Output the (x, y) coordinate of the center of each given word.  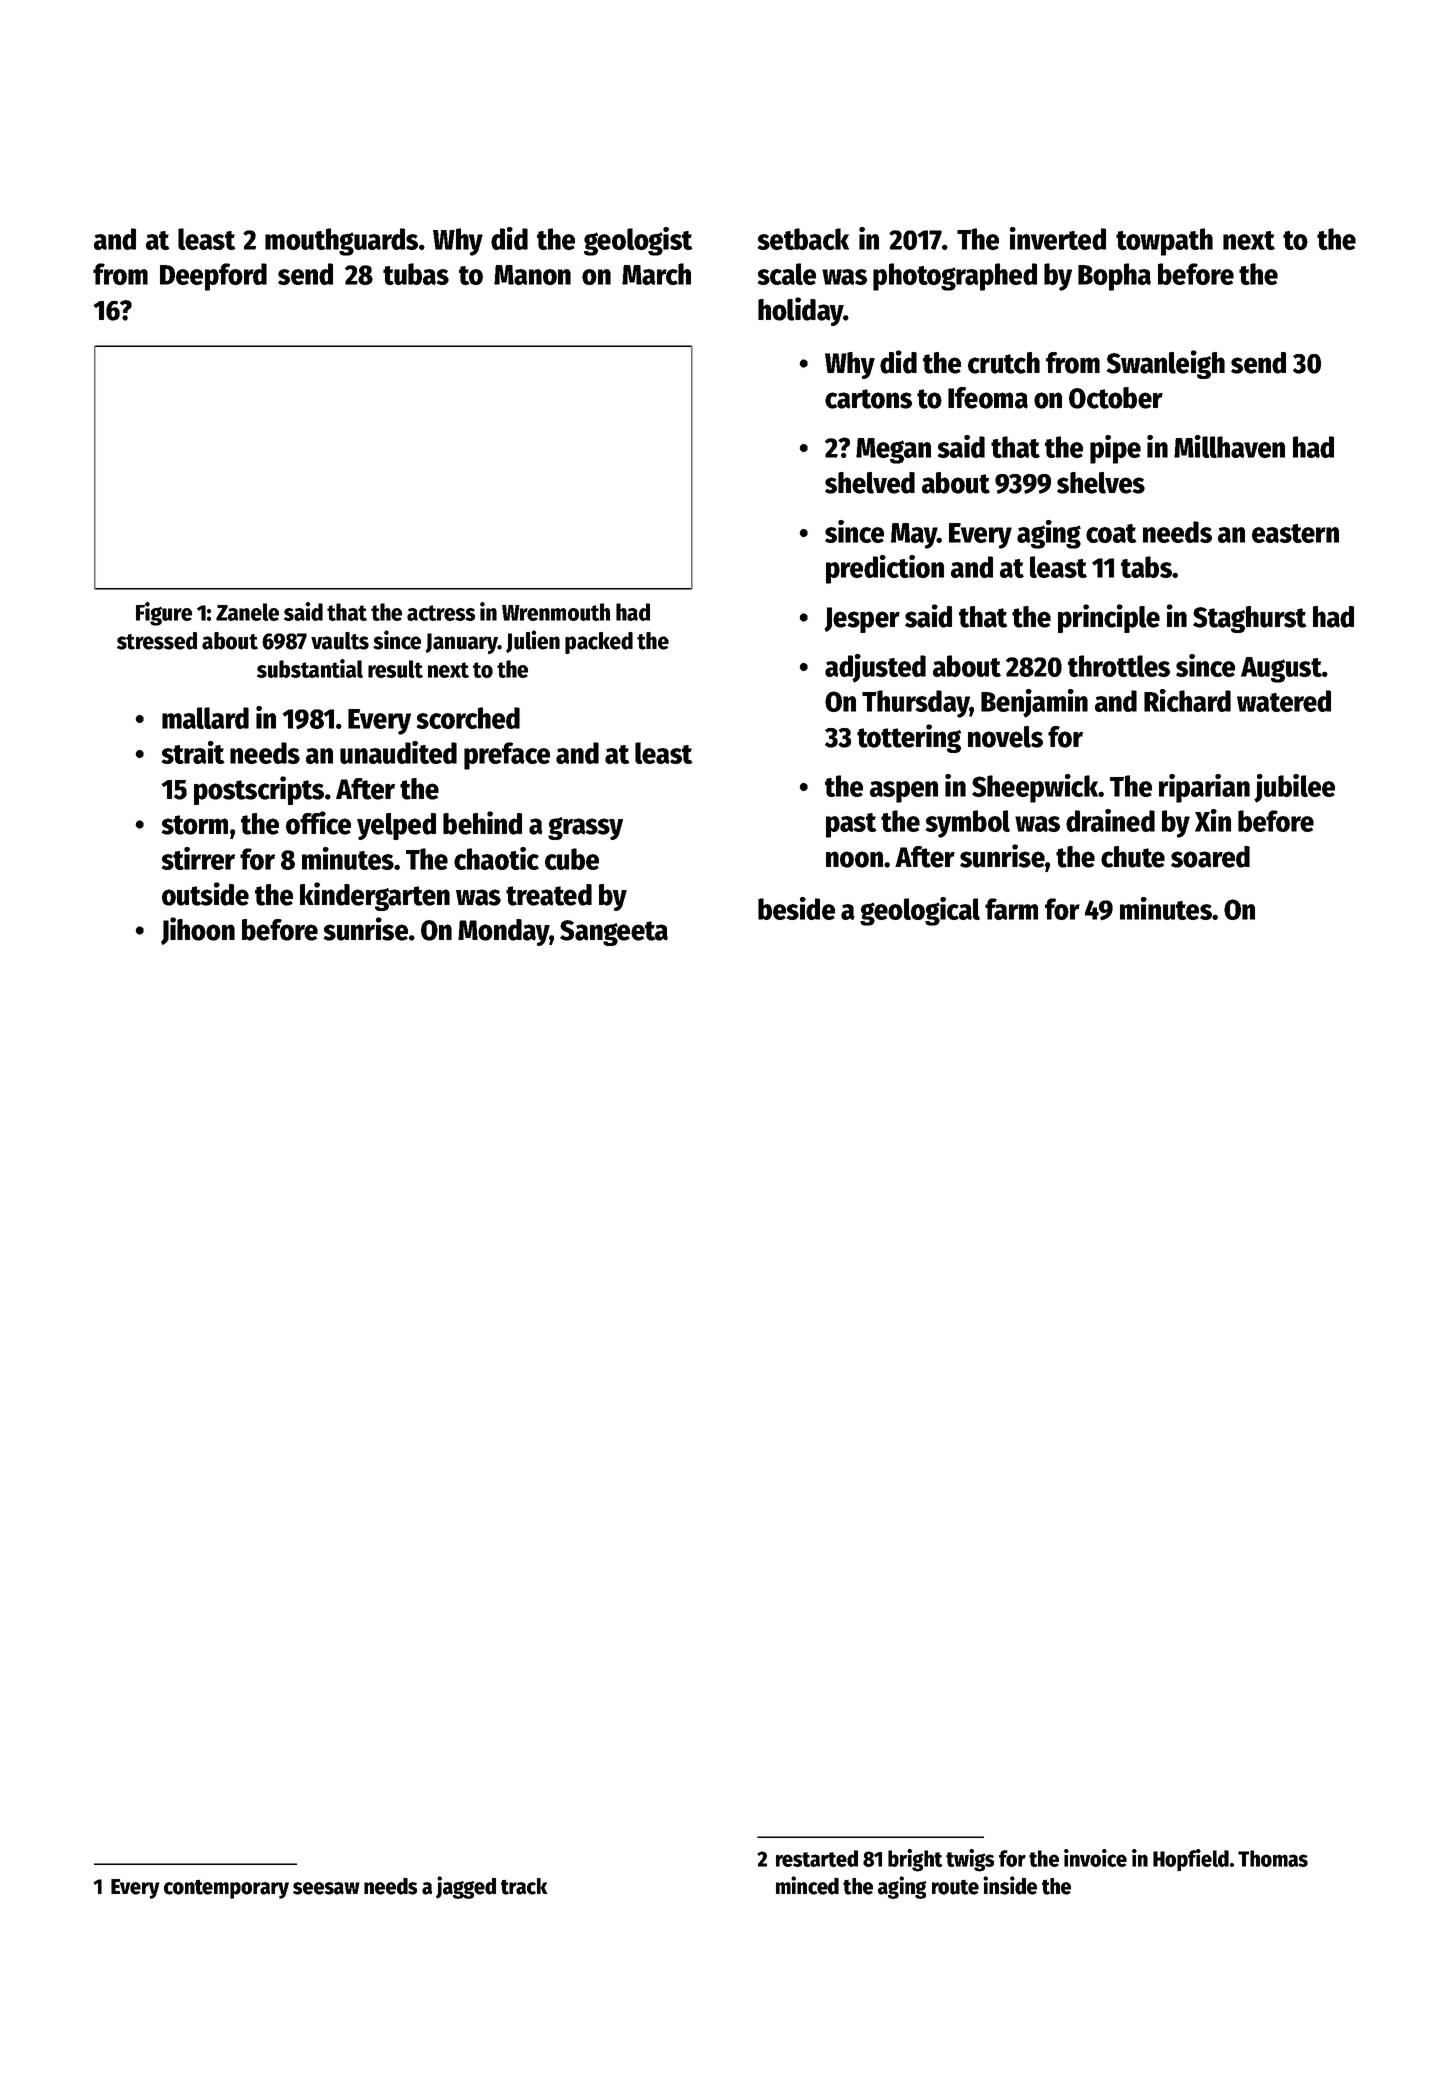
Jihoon (198, 931)
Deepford (213, 277)
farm (1011, 909)
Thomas (1273, 1858)
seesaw (326, 1888)
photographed (955, 277)
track (524, 1886)
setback (803, 239)
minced (807, 1885)
